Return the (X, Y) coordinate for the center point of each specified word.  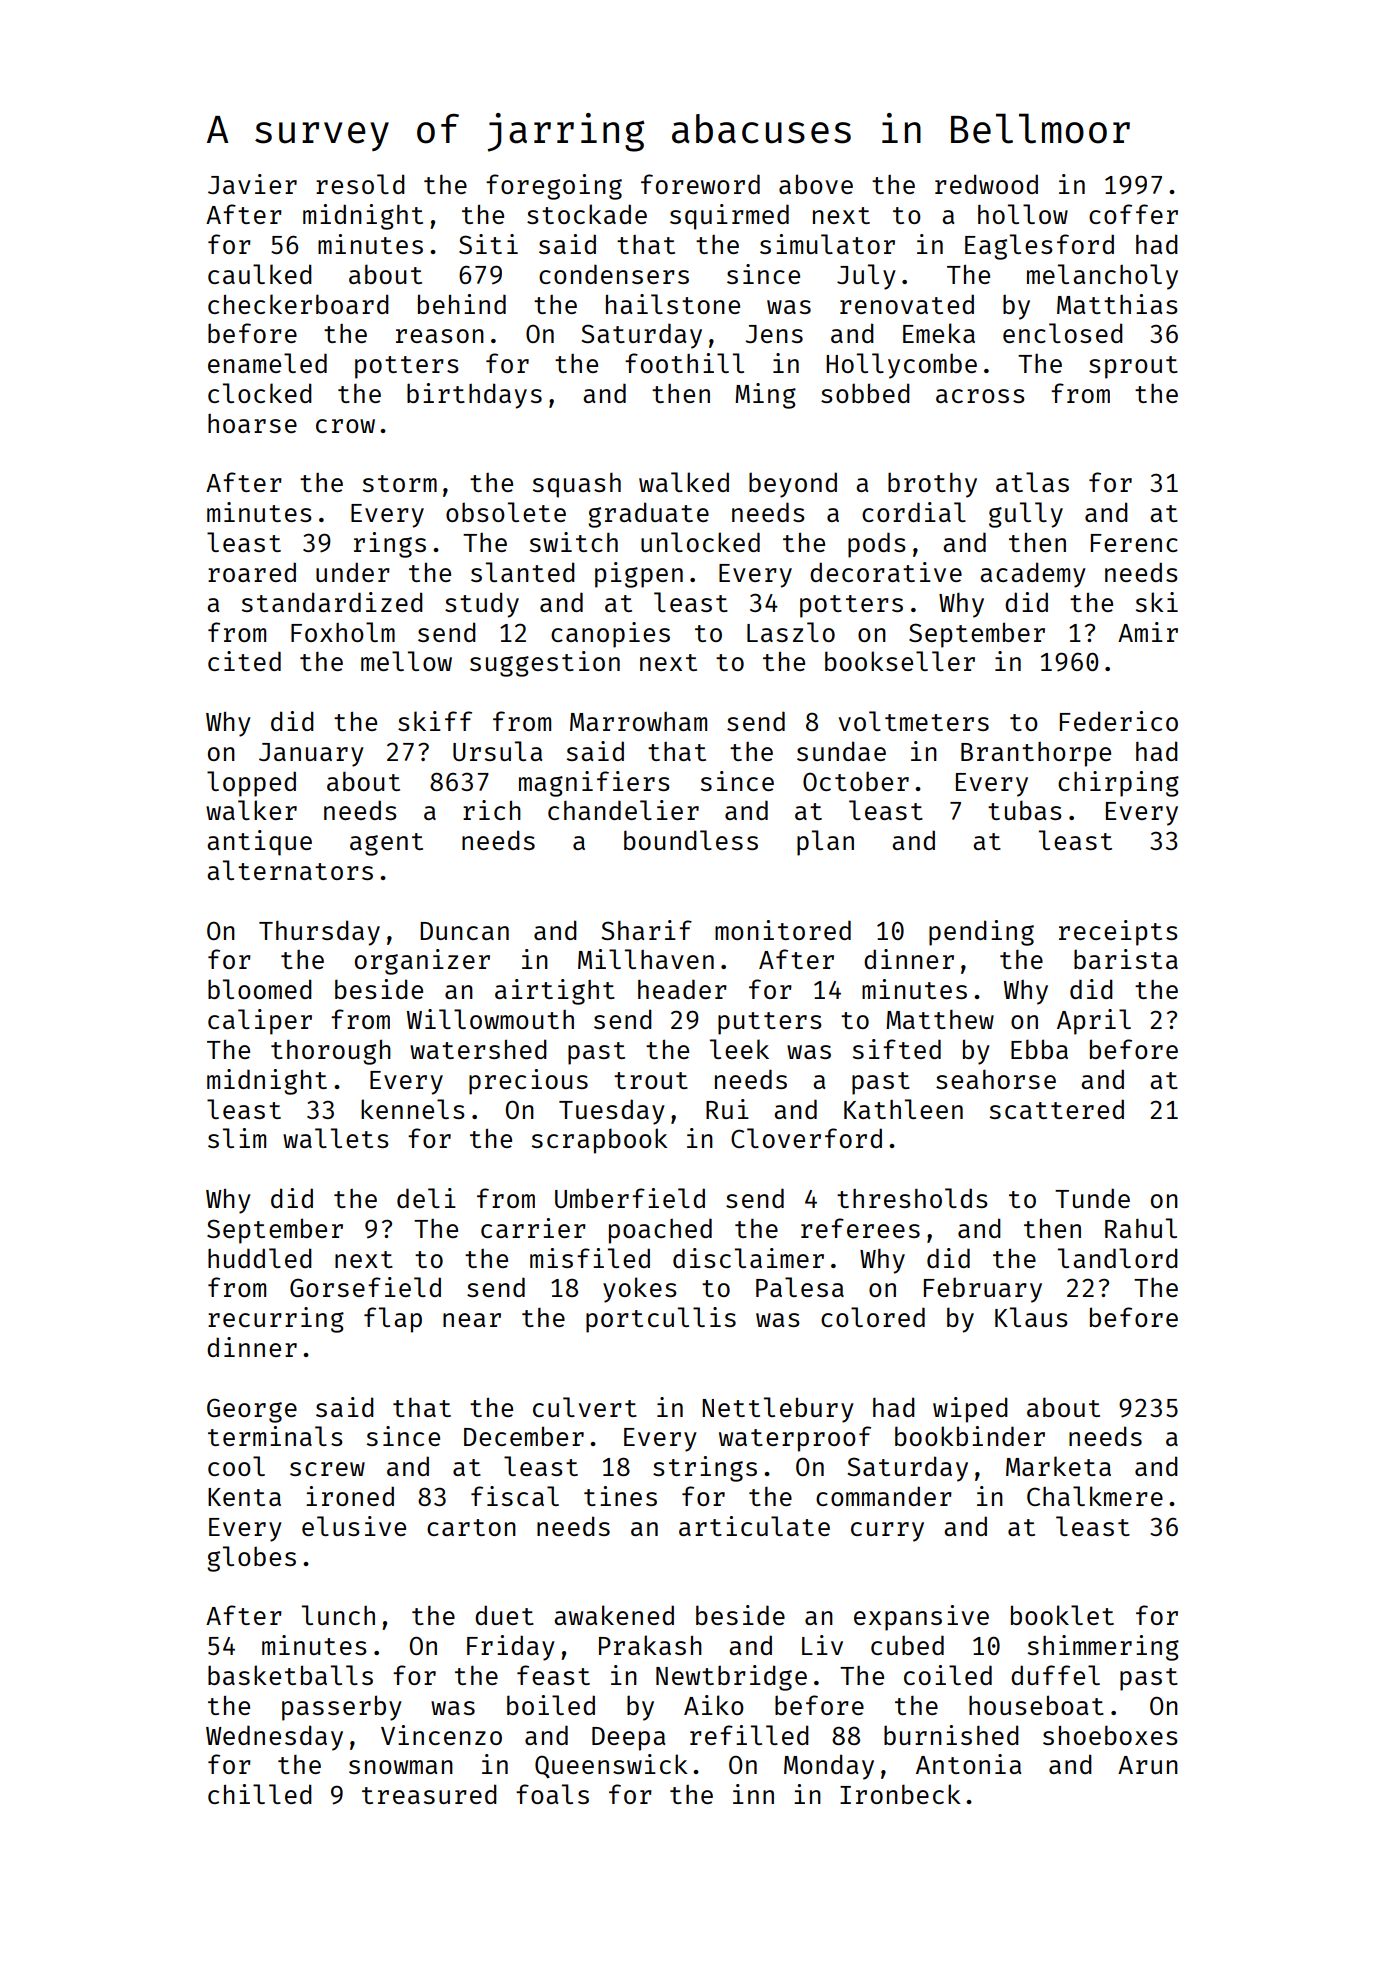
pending (981, 933)
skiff (435, 721)
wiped (970, 1410)
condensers (614, 274)
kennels (413, 1109)
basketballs (290, 1675)
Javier (252, 184)
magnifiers (594, 784)
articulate (754, 1526)
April (1094, 1022)
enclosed (1063, 333)
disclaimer (748, 1258)
